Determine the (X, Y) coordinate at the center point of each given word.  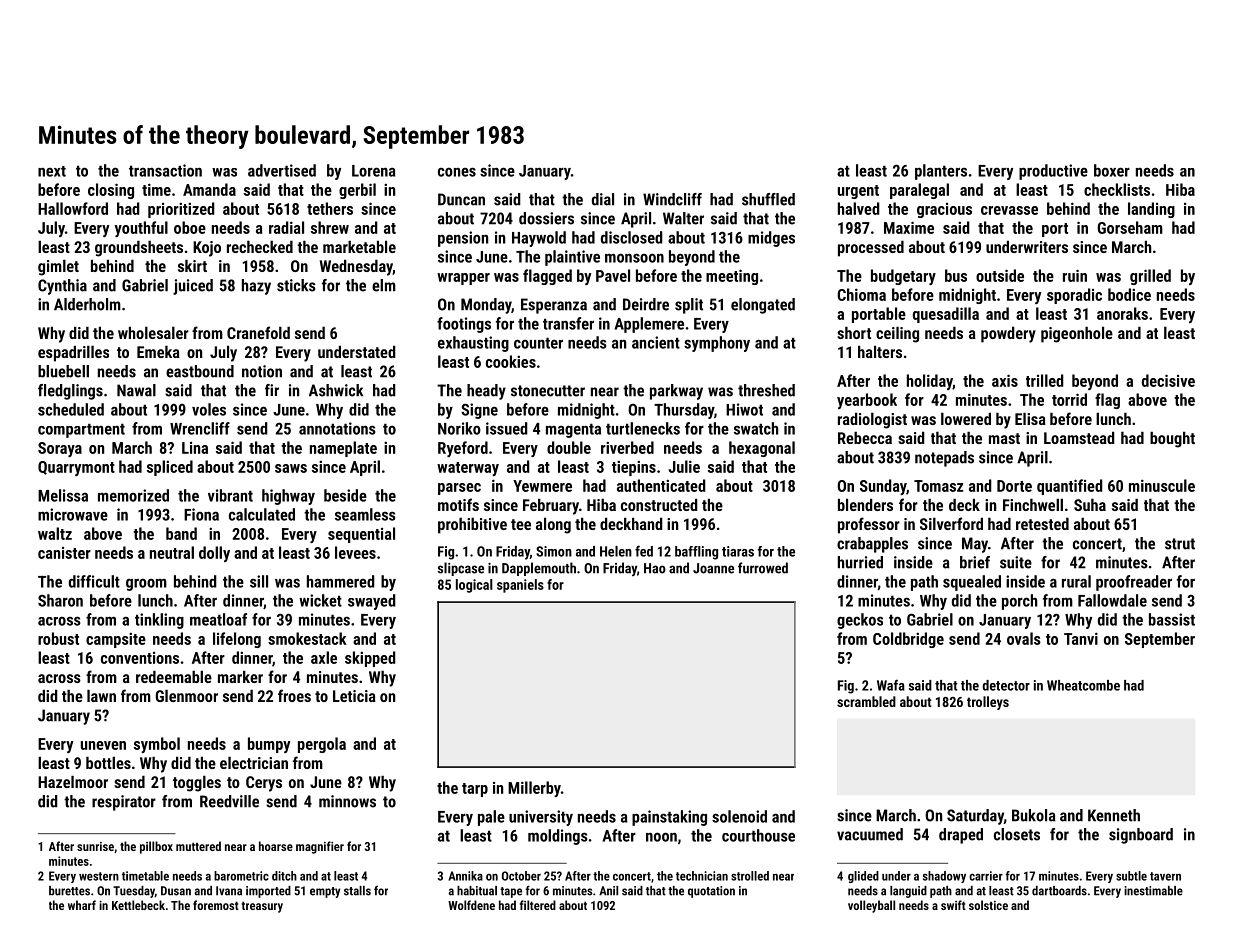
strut (1180, 544)
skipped (370, 659)
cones (457, 172)
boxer (1112, 170)
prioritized (181, 210)
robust (58, 638)
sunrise (95, 846)
